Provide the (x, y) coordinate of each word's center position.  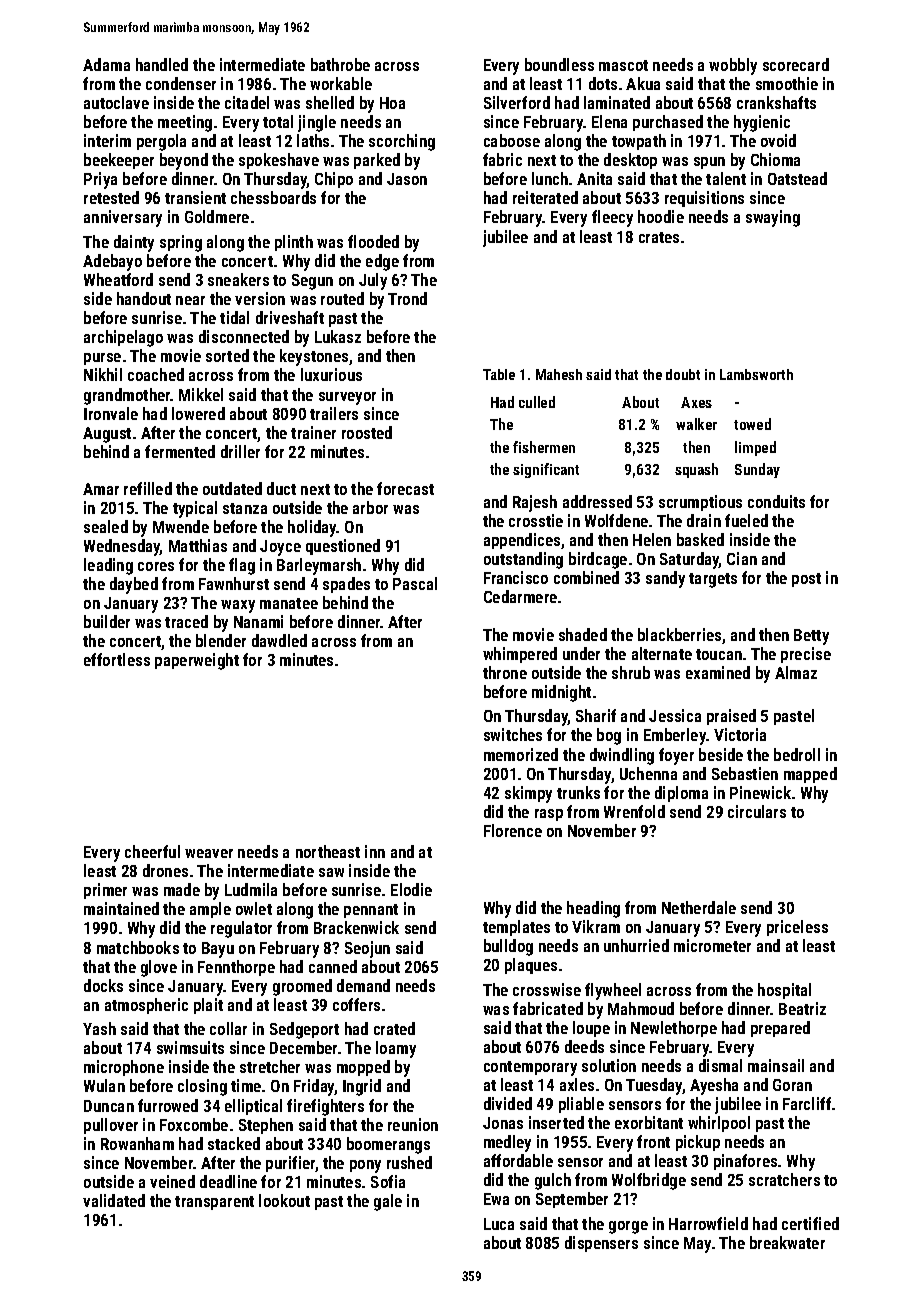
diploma (681, 794)
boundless (559, 64)
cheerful (152, 851)
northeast (328, 851)
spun (709, 163)
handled (162, 64)
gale (388, 1202)
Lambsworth (756, 374)
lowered (198, 413)
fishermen (544, 447)
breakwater (787, 1242)
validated (114, 1200)
